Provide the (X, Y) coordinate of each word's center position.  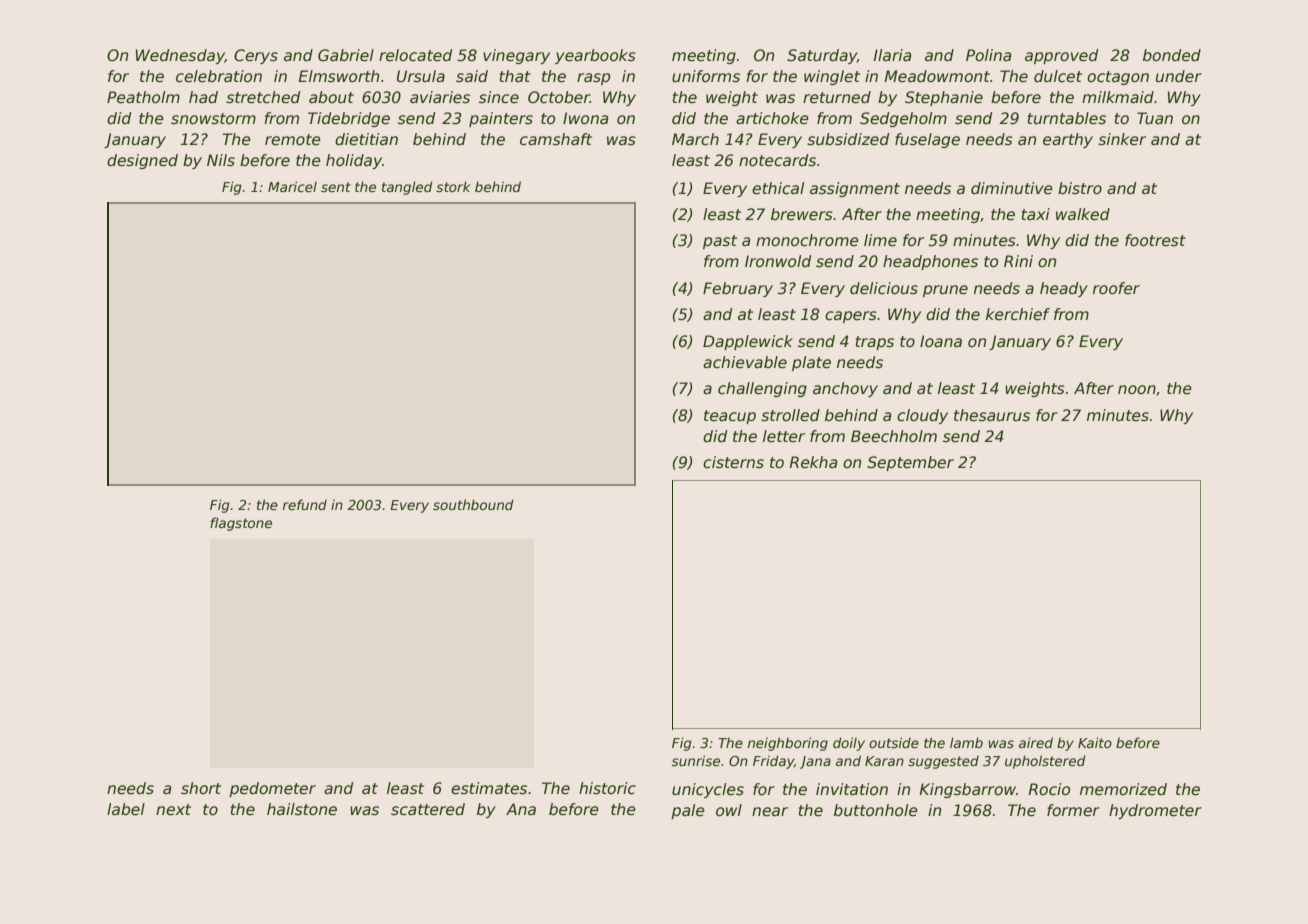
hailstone (302, 809)
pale (688, 811)
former (1073, 810)
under (1179, 76)
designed (142, 161)
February (738, 289)
